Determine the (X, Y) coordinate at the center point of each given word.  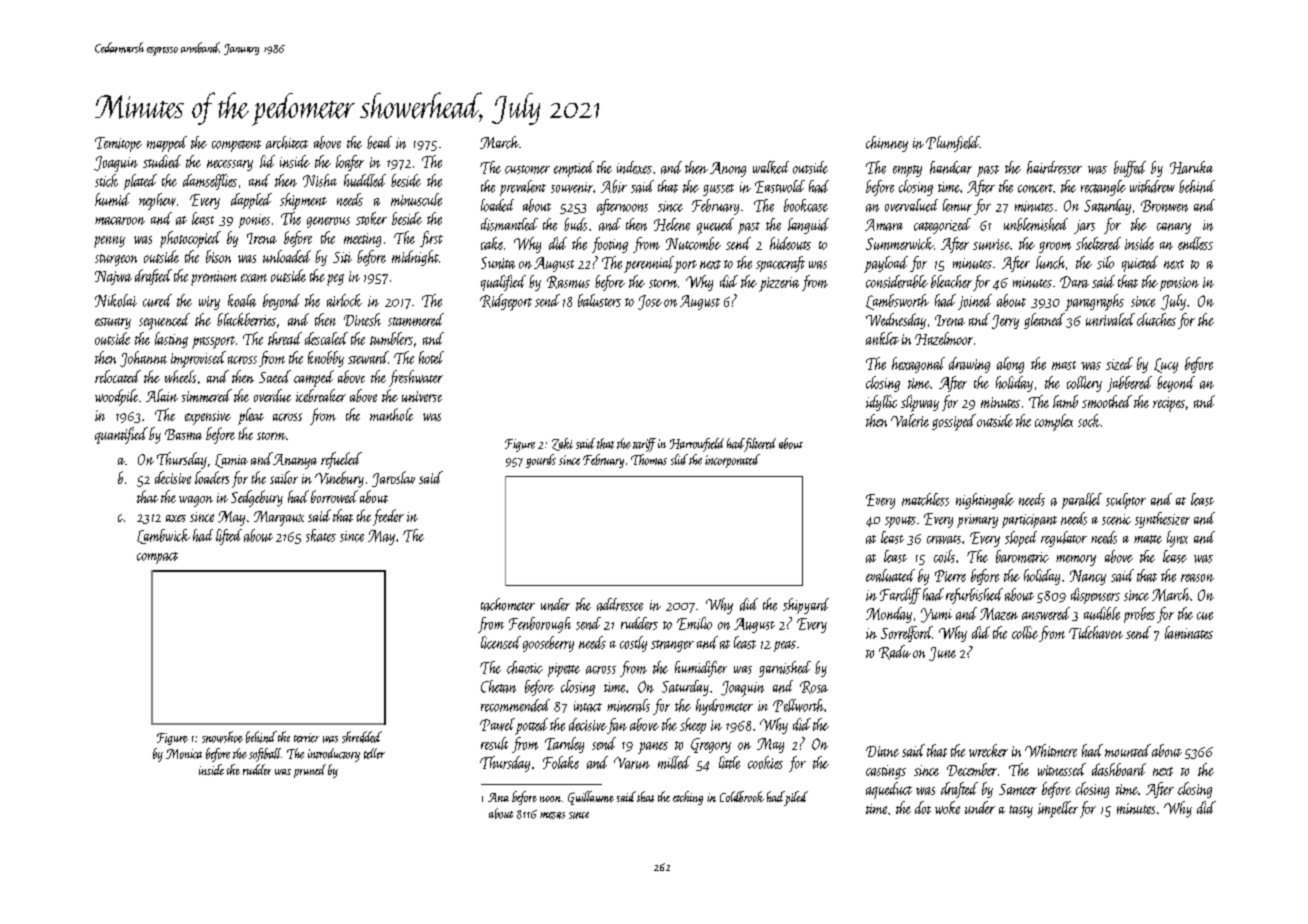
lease (1175, 556)
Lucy (1166, 365)
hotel (431, 357)
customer (527, 169)
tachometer (508, 604)
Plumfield (952, 144)
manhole (391, 414)
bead (379, 142)
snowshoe (222, 737)
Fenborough (540, 625)
